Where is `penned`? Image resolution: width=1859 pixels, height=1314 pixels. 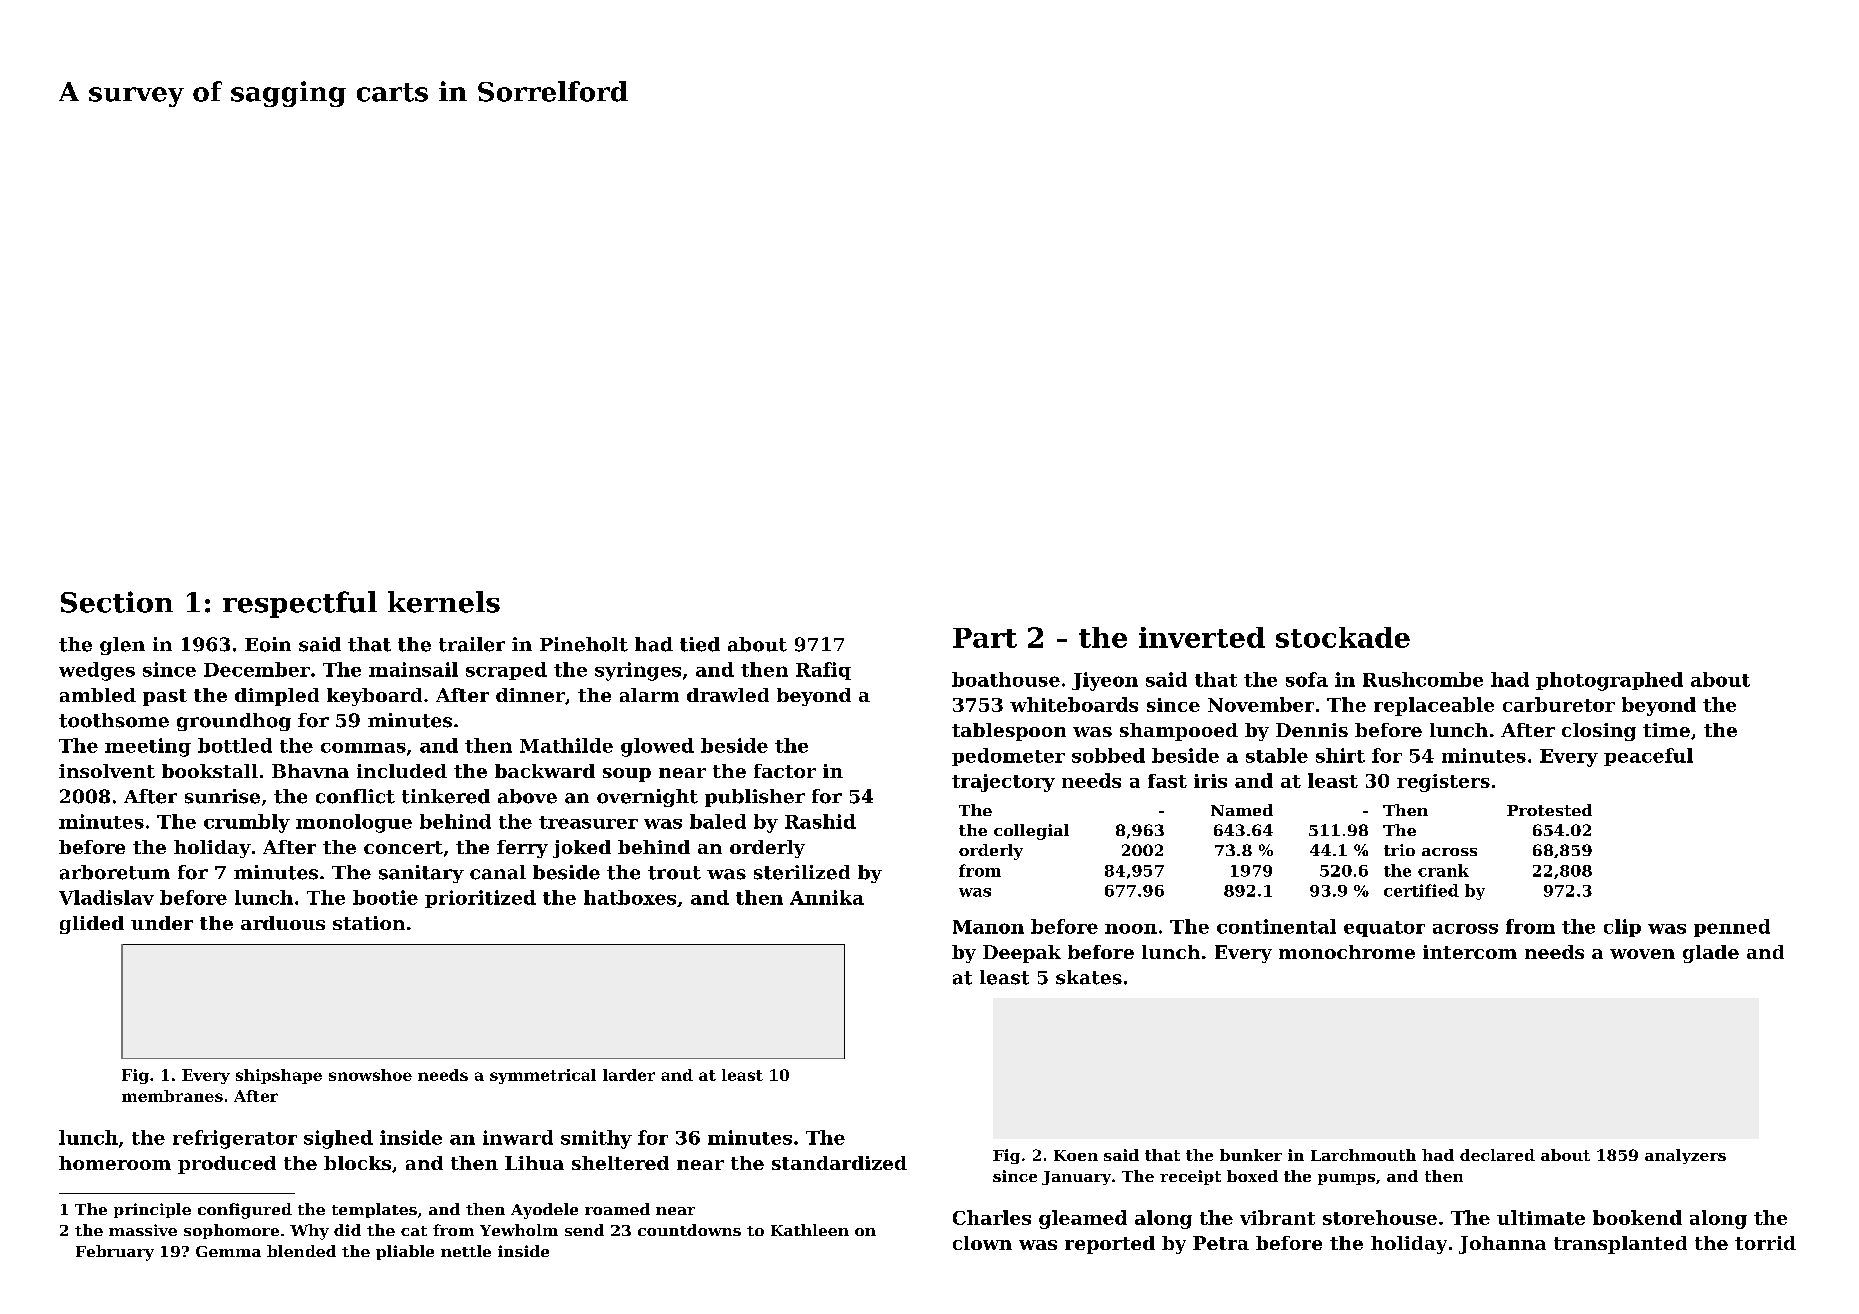 penned is located at coordinates (1732, 928).
